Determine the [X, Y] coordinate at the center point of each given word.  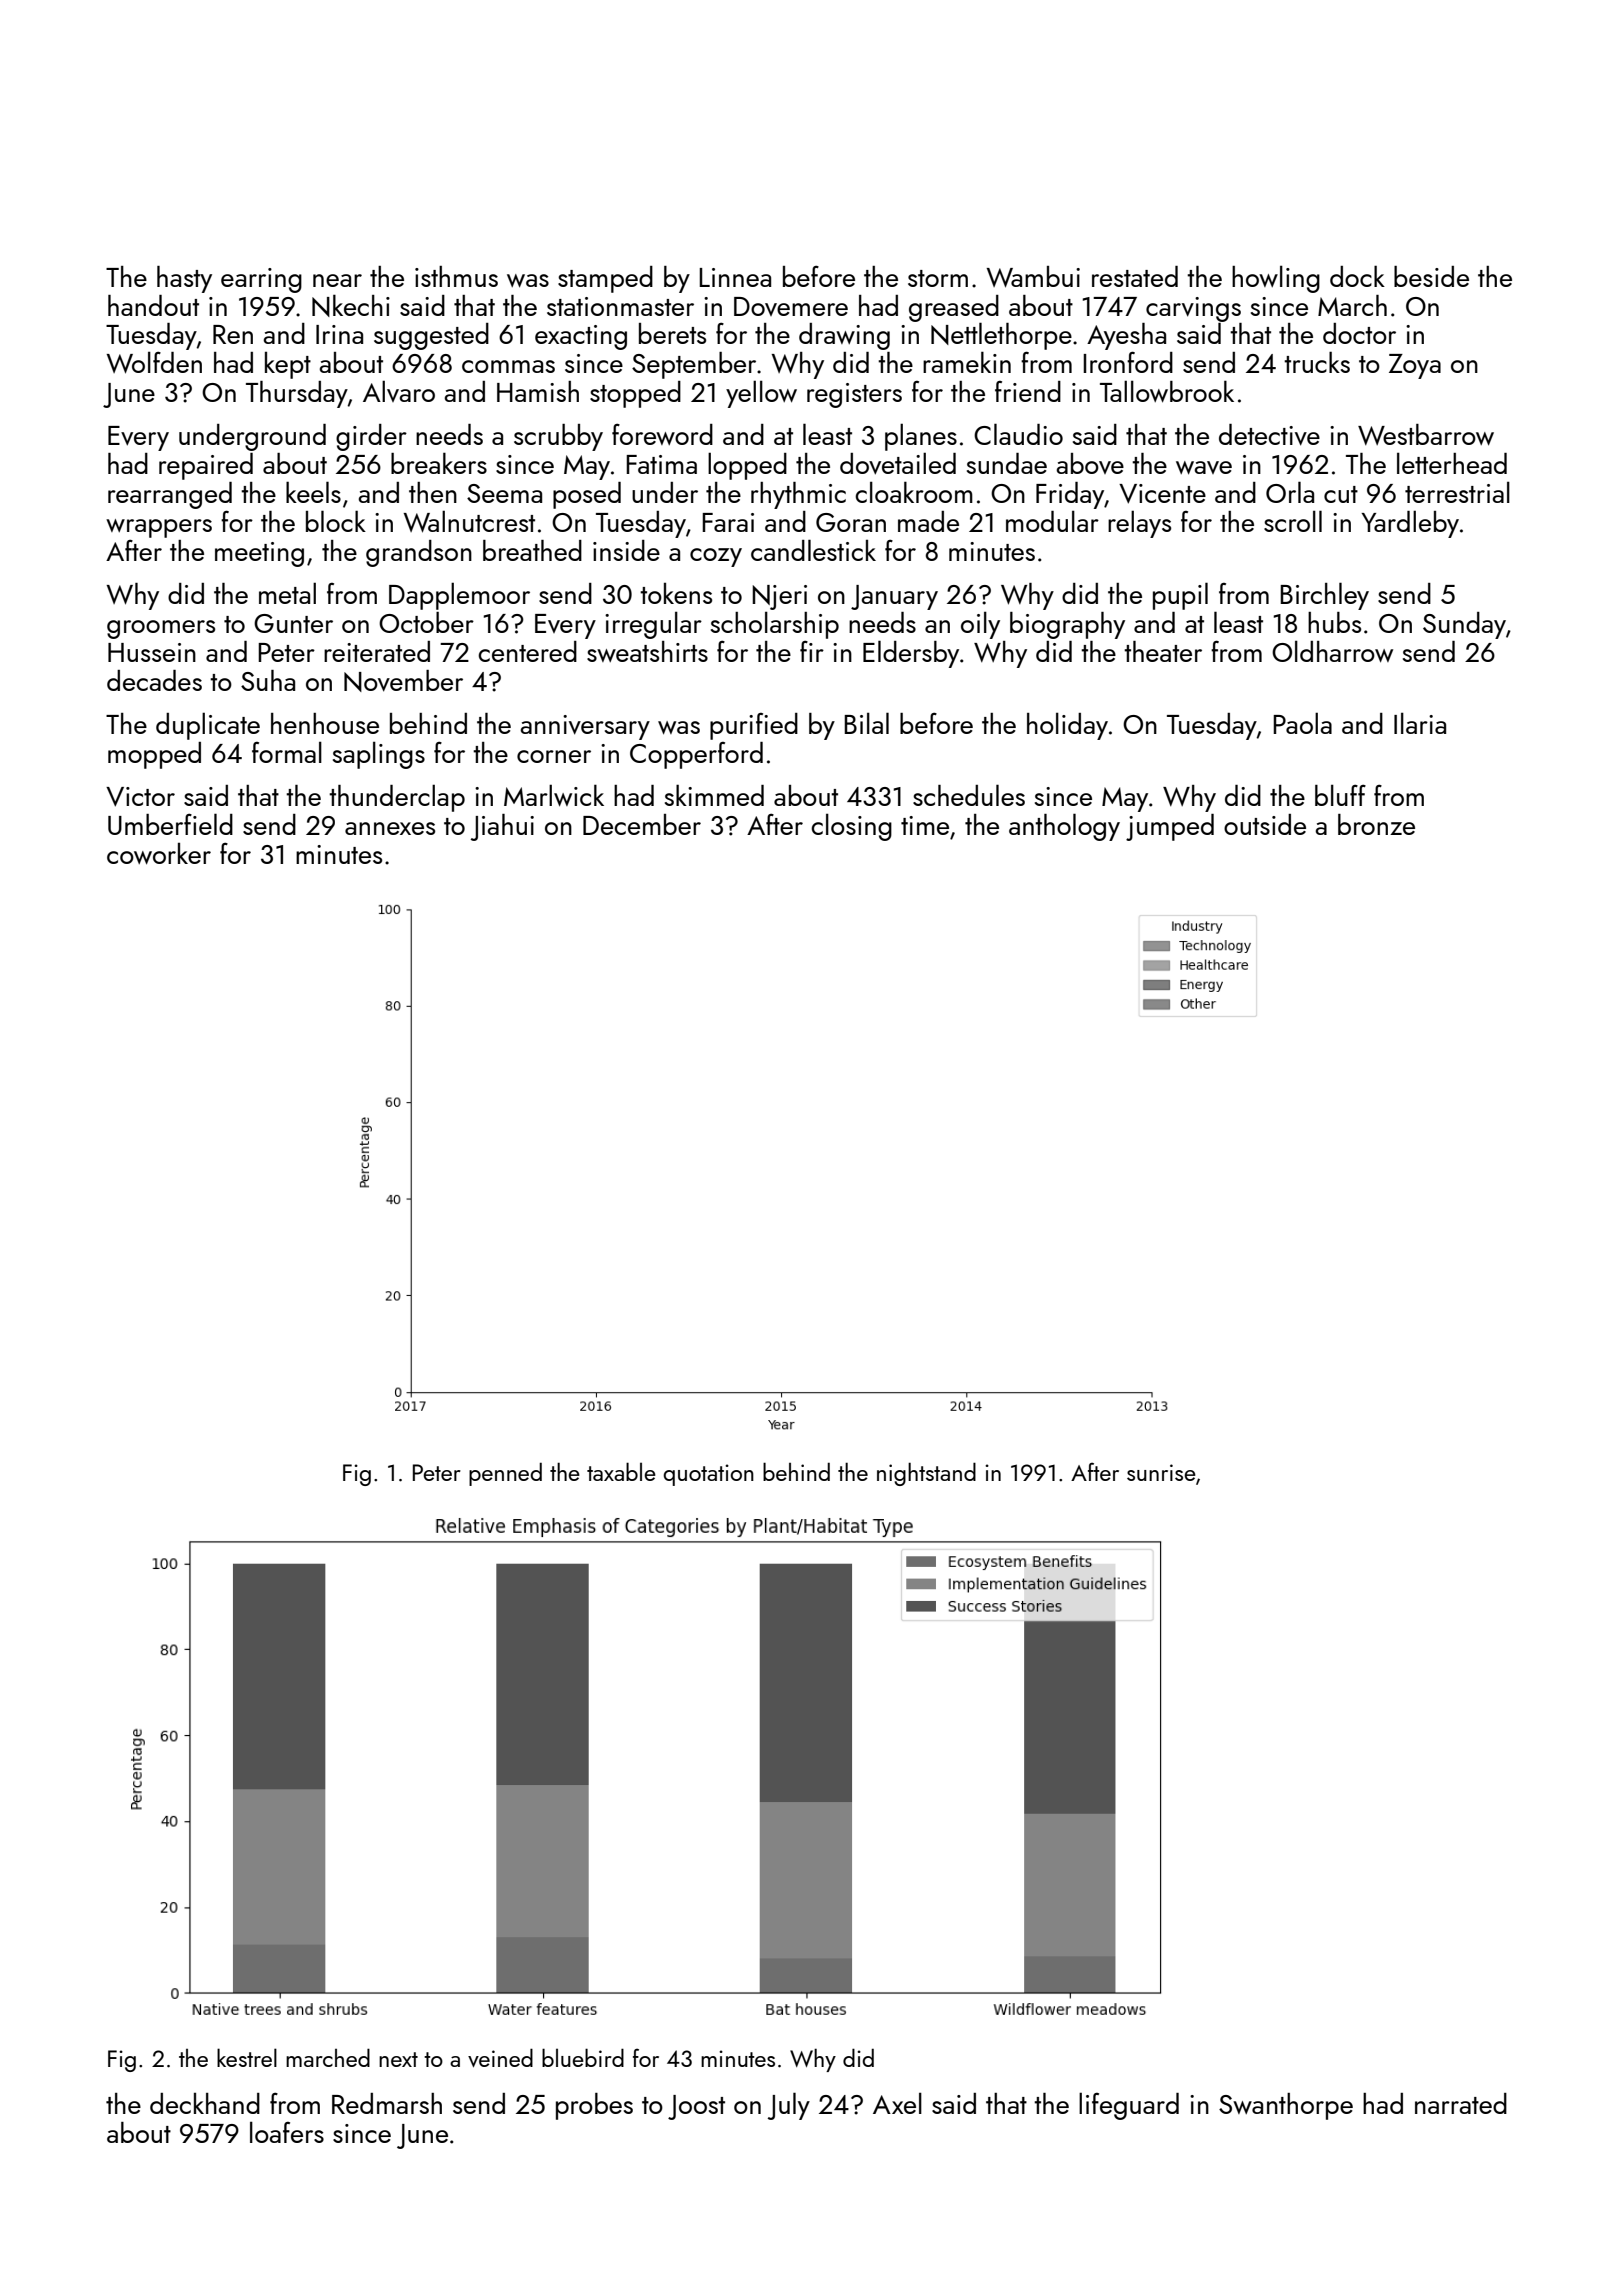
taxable [621, 1471]
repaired [206, 466]
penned [505, 1474]
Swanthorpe [1286, 2106]
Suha [268, 680]
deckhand [205, 2103]
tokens [676, 593]
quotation [708, 1475]
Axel [897, 2103]
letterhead [1452, 463]
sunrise [1161, 1472]
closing [851, 827]
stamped [605, 279]
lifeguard [1129, 2106]
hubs [1334, 622]
